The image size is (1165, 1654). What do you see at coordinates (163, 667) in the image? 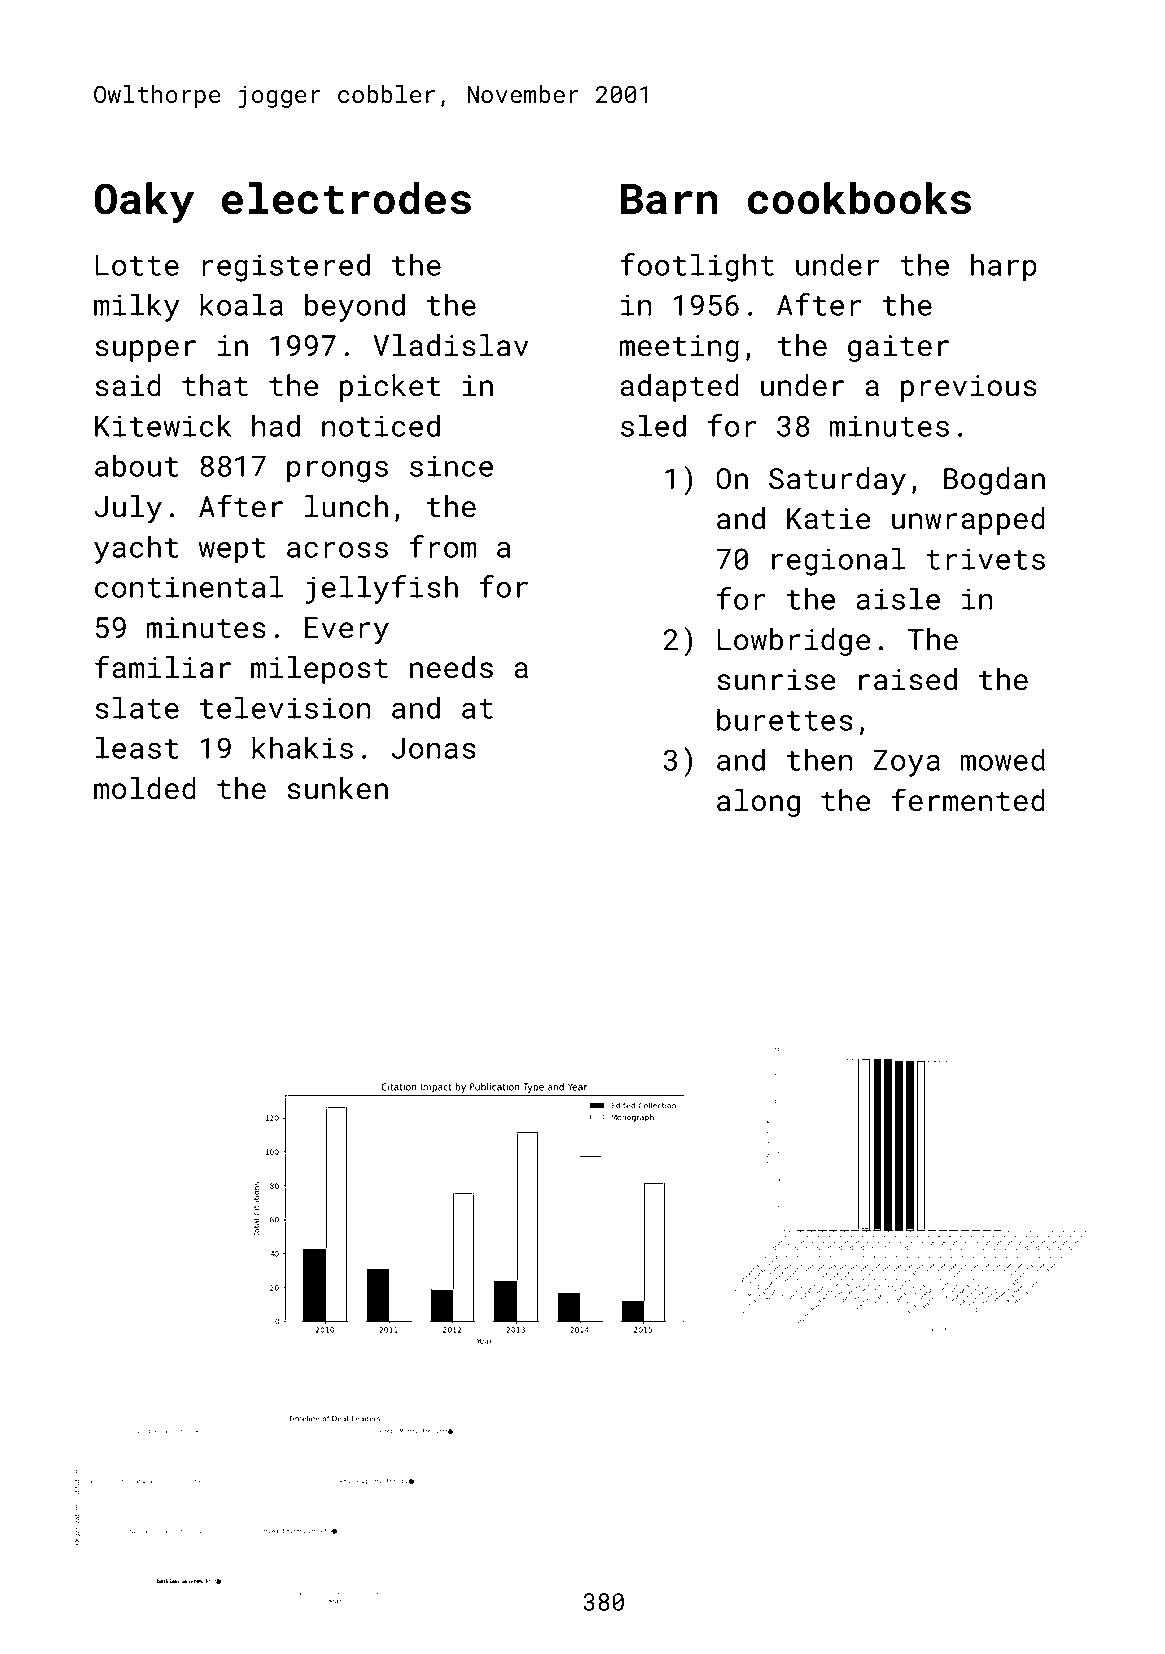
I see `familiar` at bounding box center [163, 667].
